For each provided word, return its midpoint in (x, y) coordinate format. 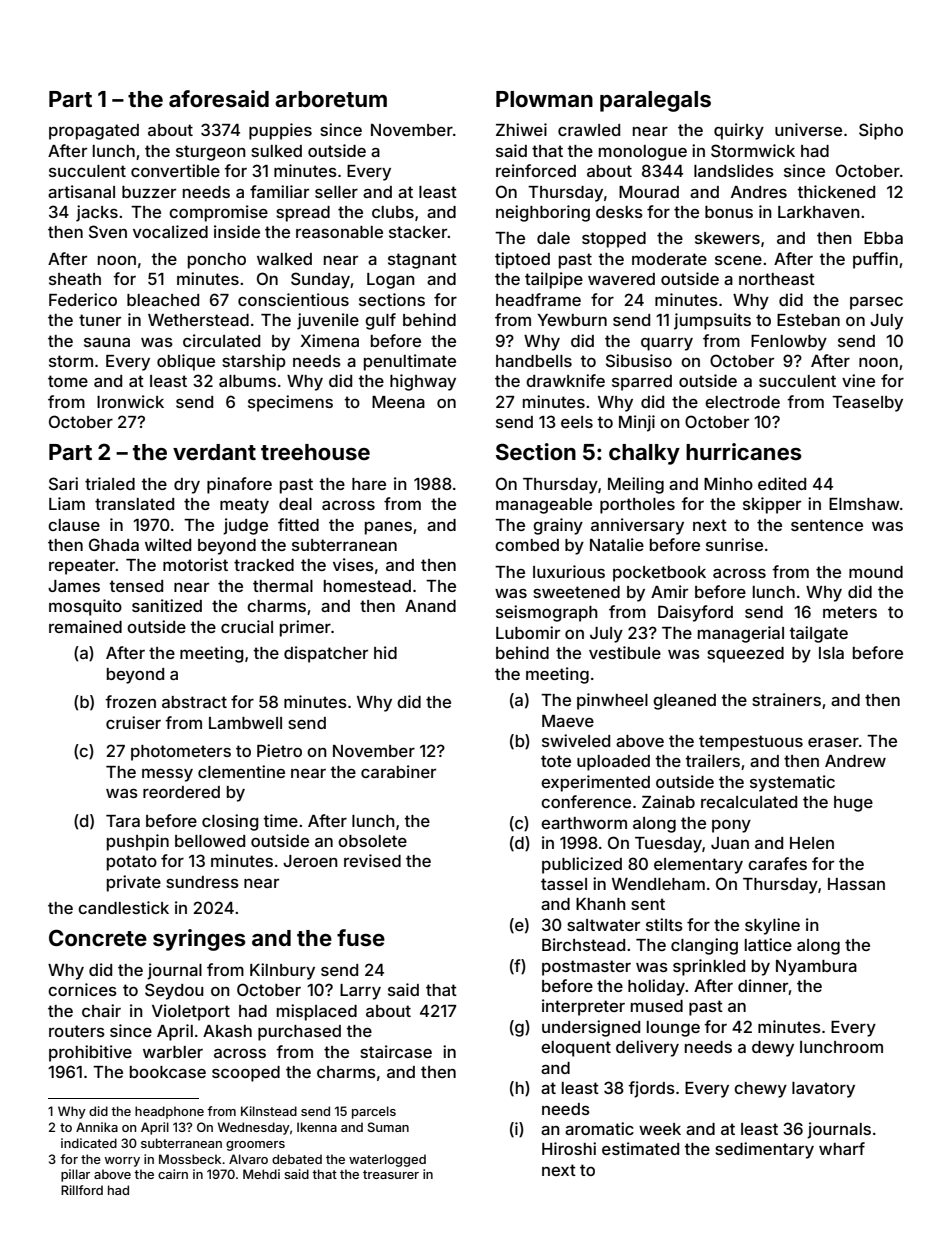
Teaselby (867, 404)
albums (247, 381)
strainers (786, 699)
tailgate (818, 634)
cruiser (133, 722)
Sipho (881, 131)
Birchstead (583, 944)
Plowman (544, 99)
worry (122, 1162)
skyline (772, 926)
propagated (94, 132)
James (74, 586)
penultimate (410, 362)
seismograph (547, 613)
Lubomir (528, 632)
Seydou (174, 991)
